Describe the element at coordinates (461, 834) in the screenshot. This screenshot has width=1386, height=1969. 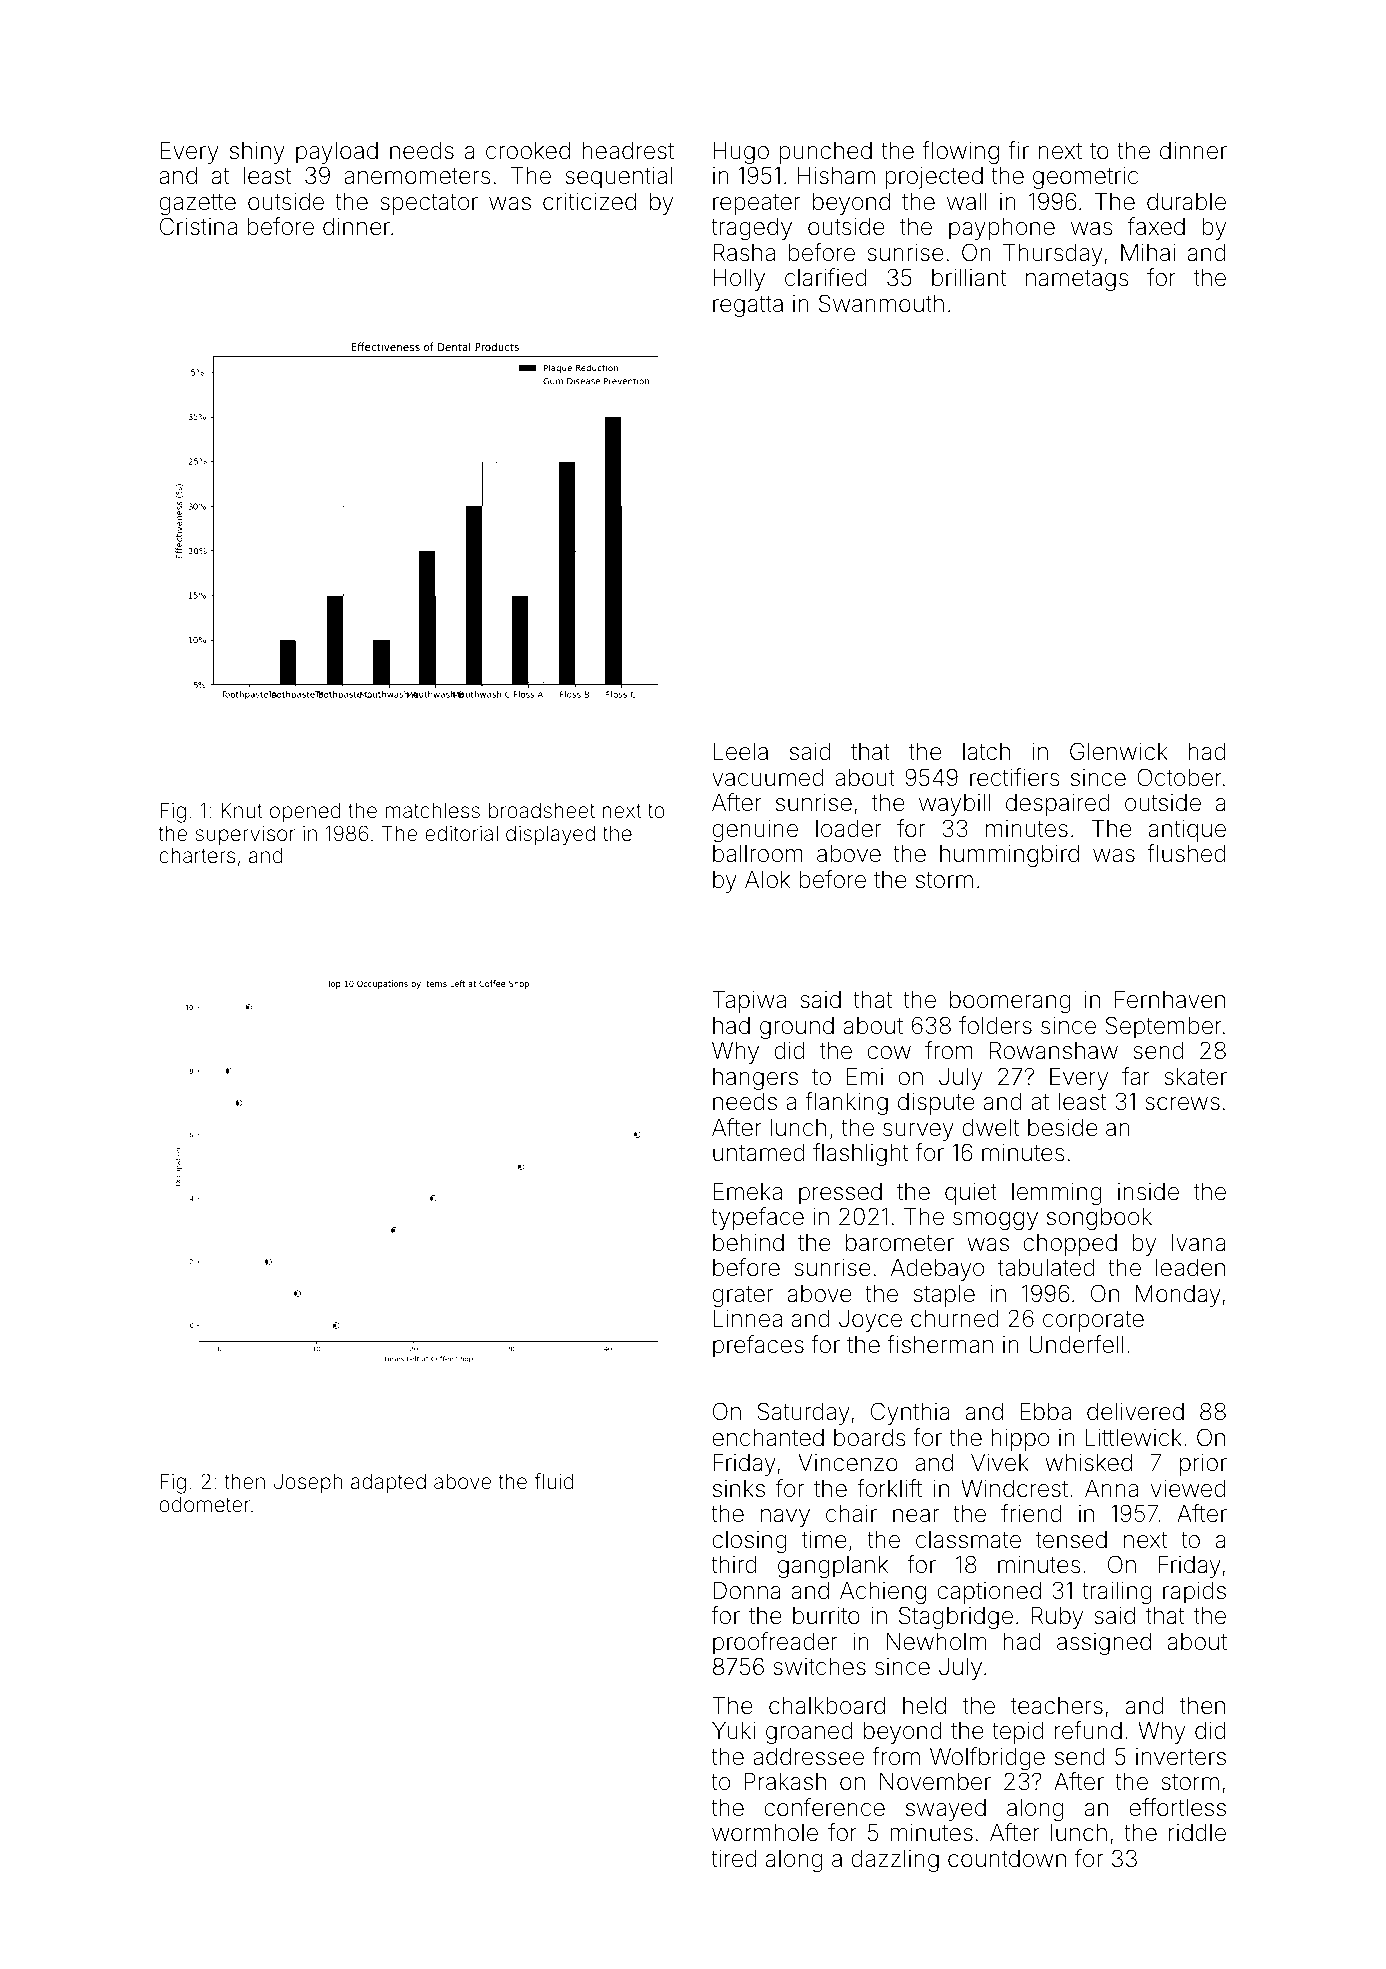
I see `editorial` at that location.
